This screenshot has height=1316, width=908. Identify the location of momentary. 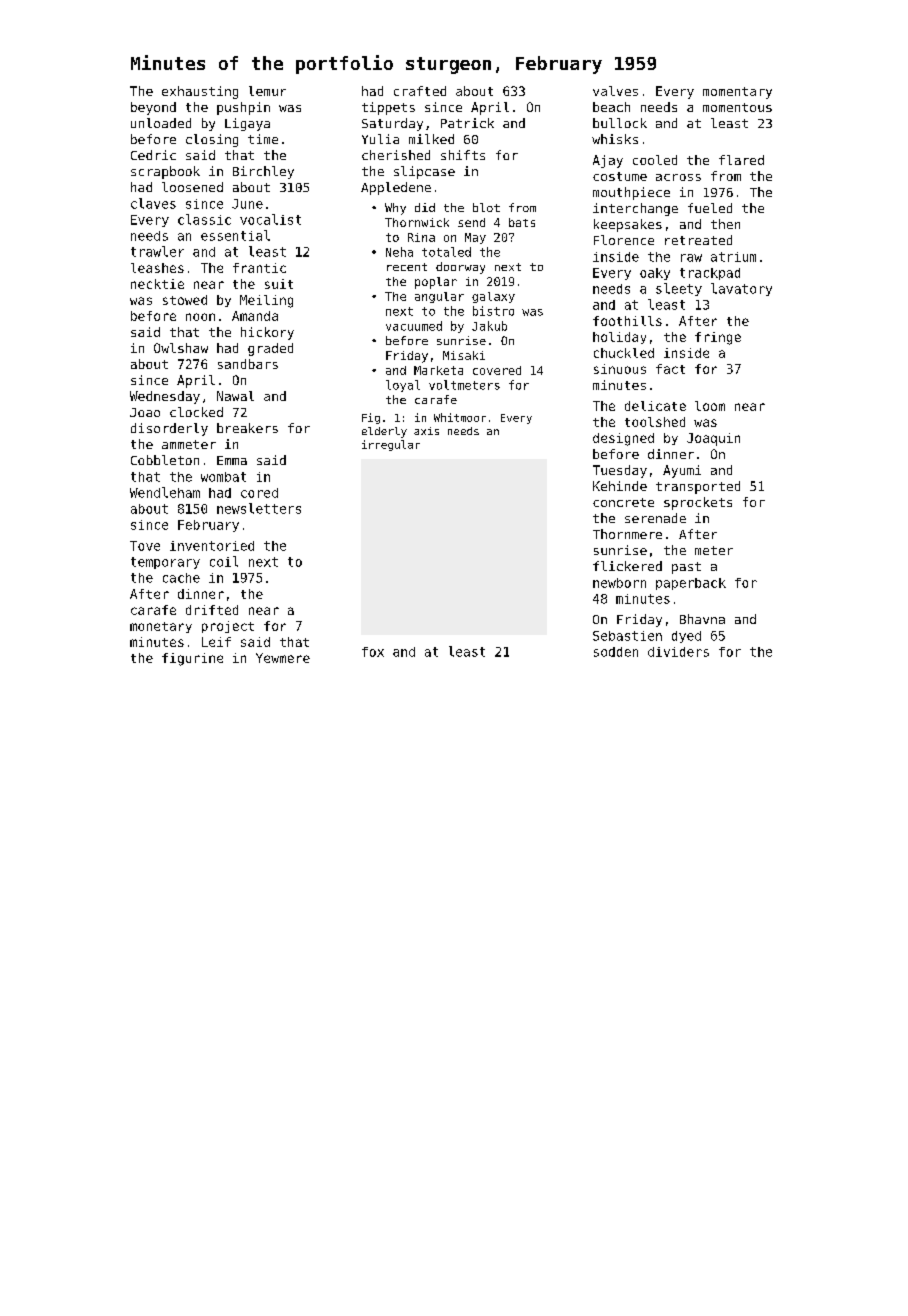
(737, 93).
